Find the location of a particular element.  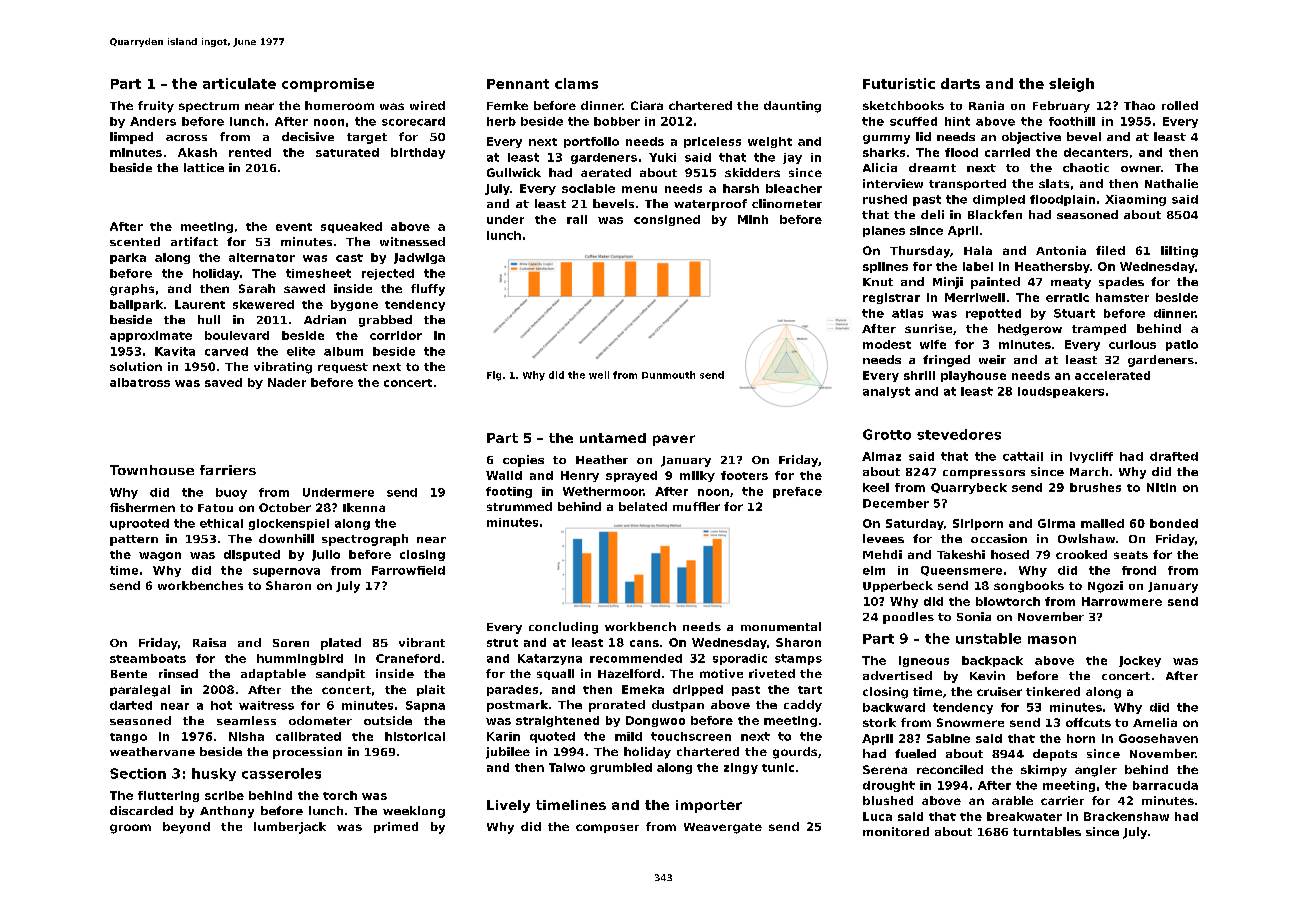

Nitin is located at coordinates (1161, 487).
